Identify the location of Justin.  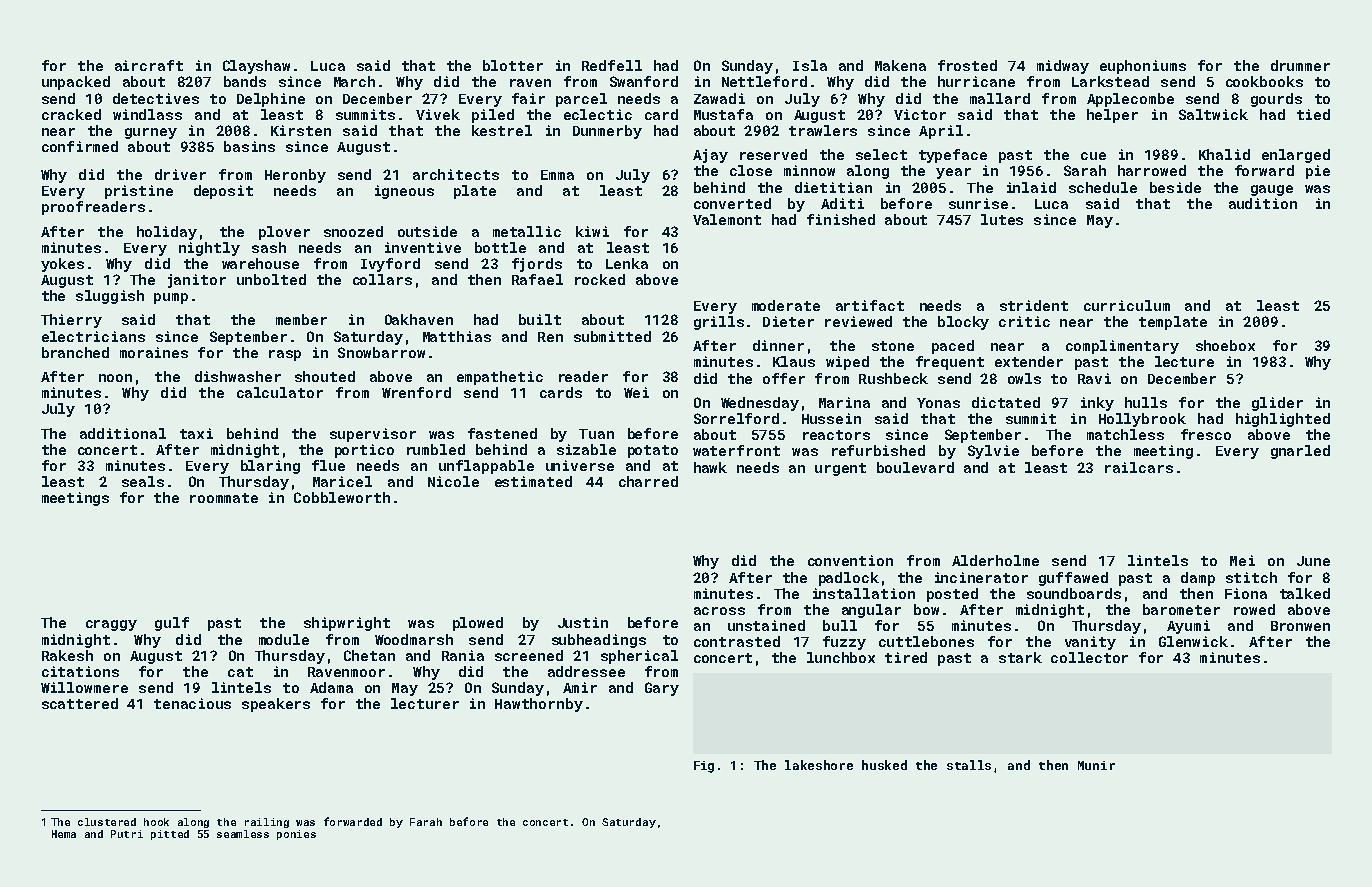
(583, 622).
